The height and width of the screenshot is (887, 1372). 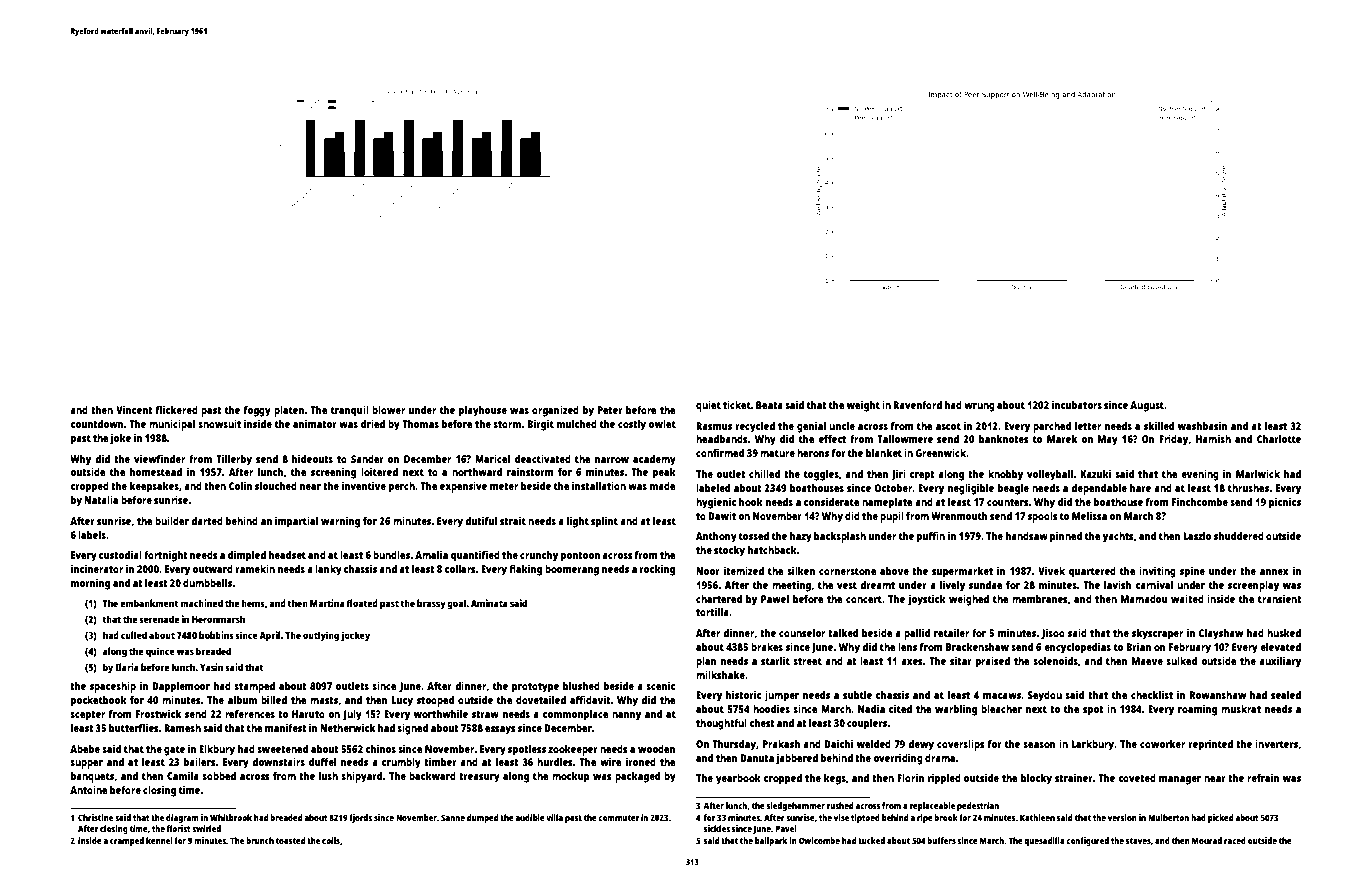 I want to click on incubators, so click(x=1077, y=405).
